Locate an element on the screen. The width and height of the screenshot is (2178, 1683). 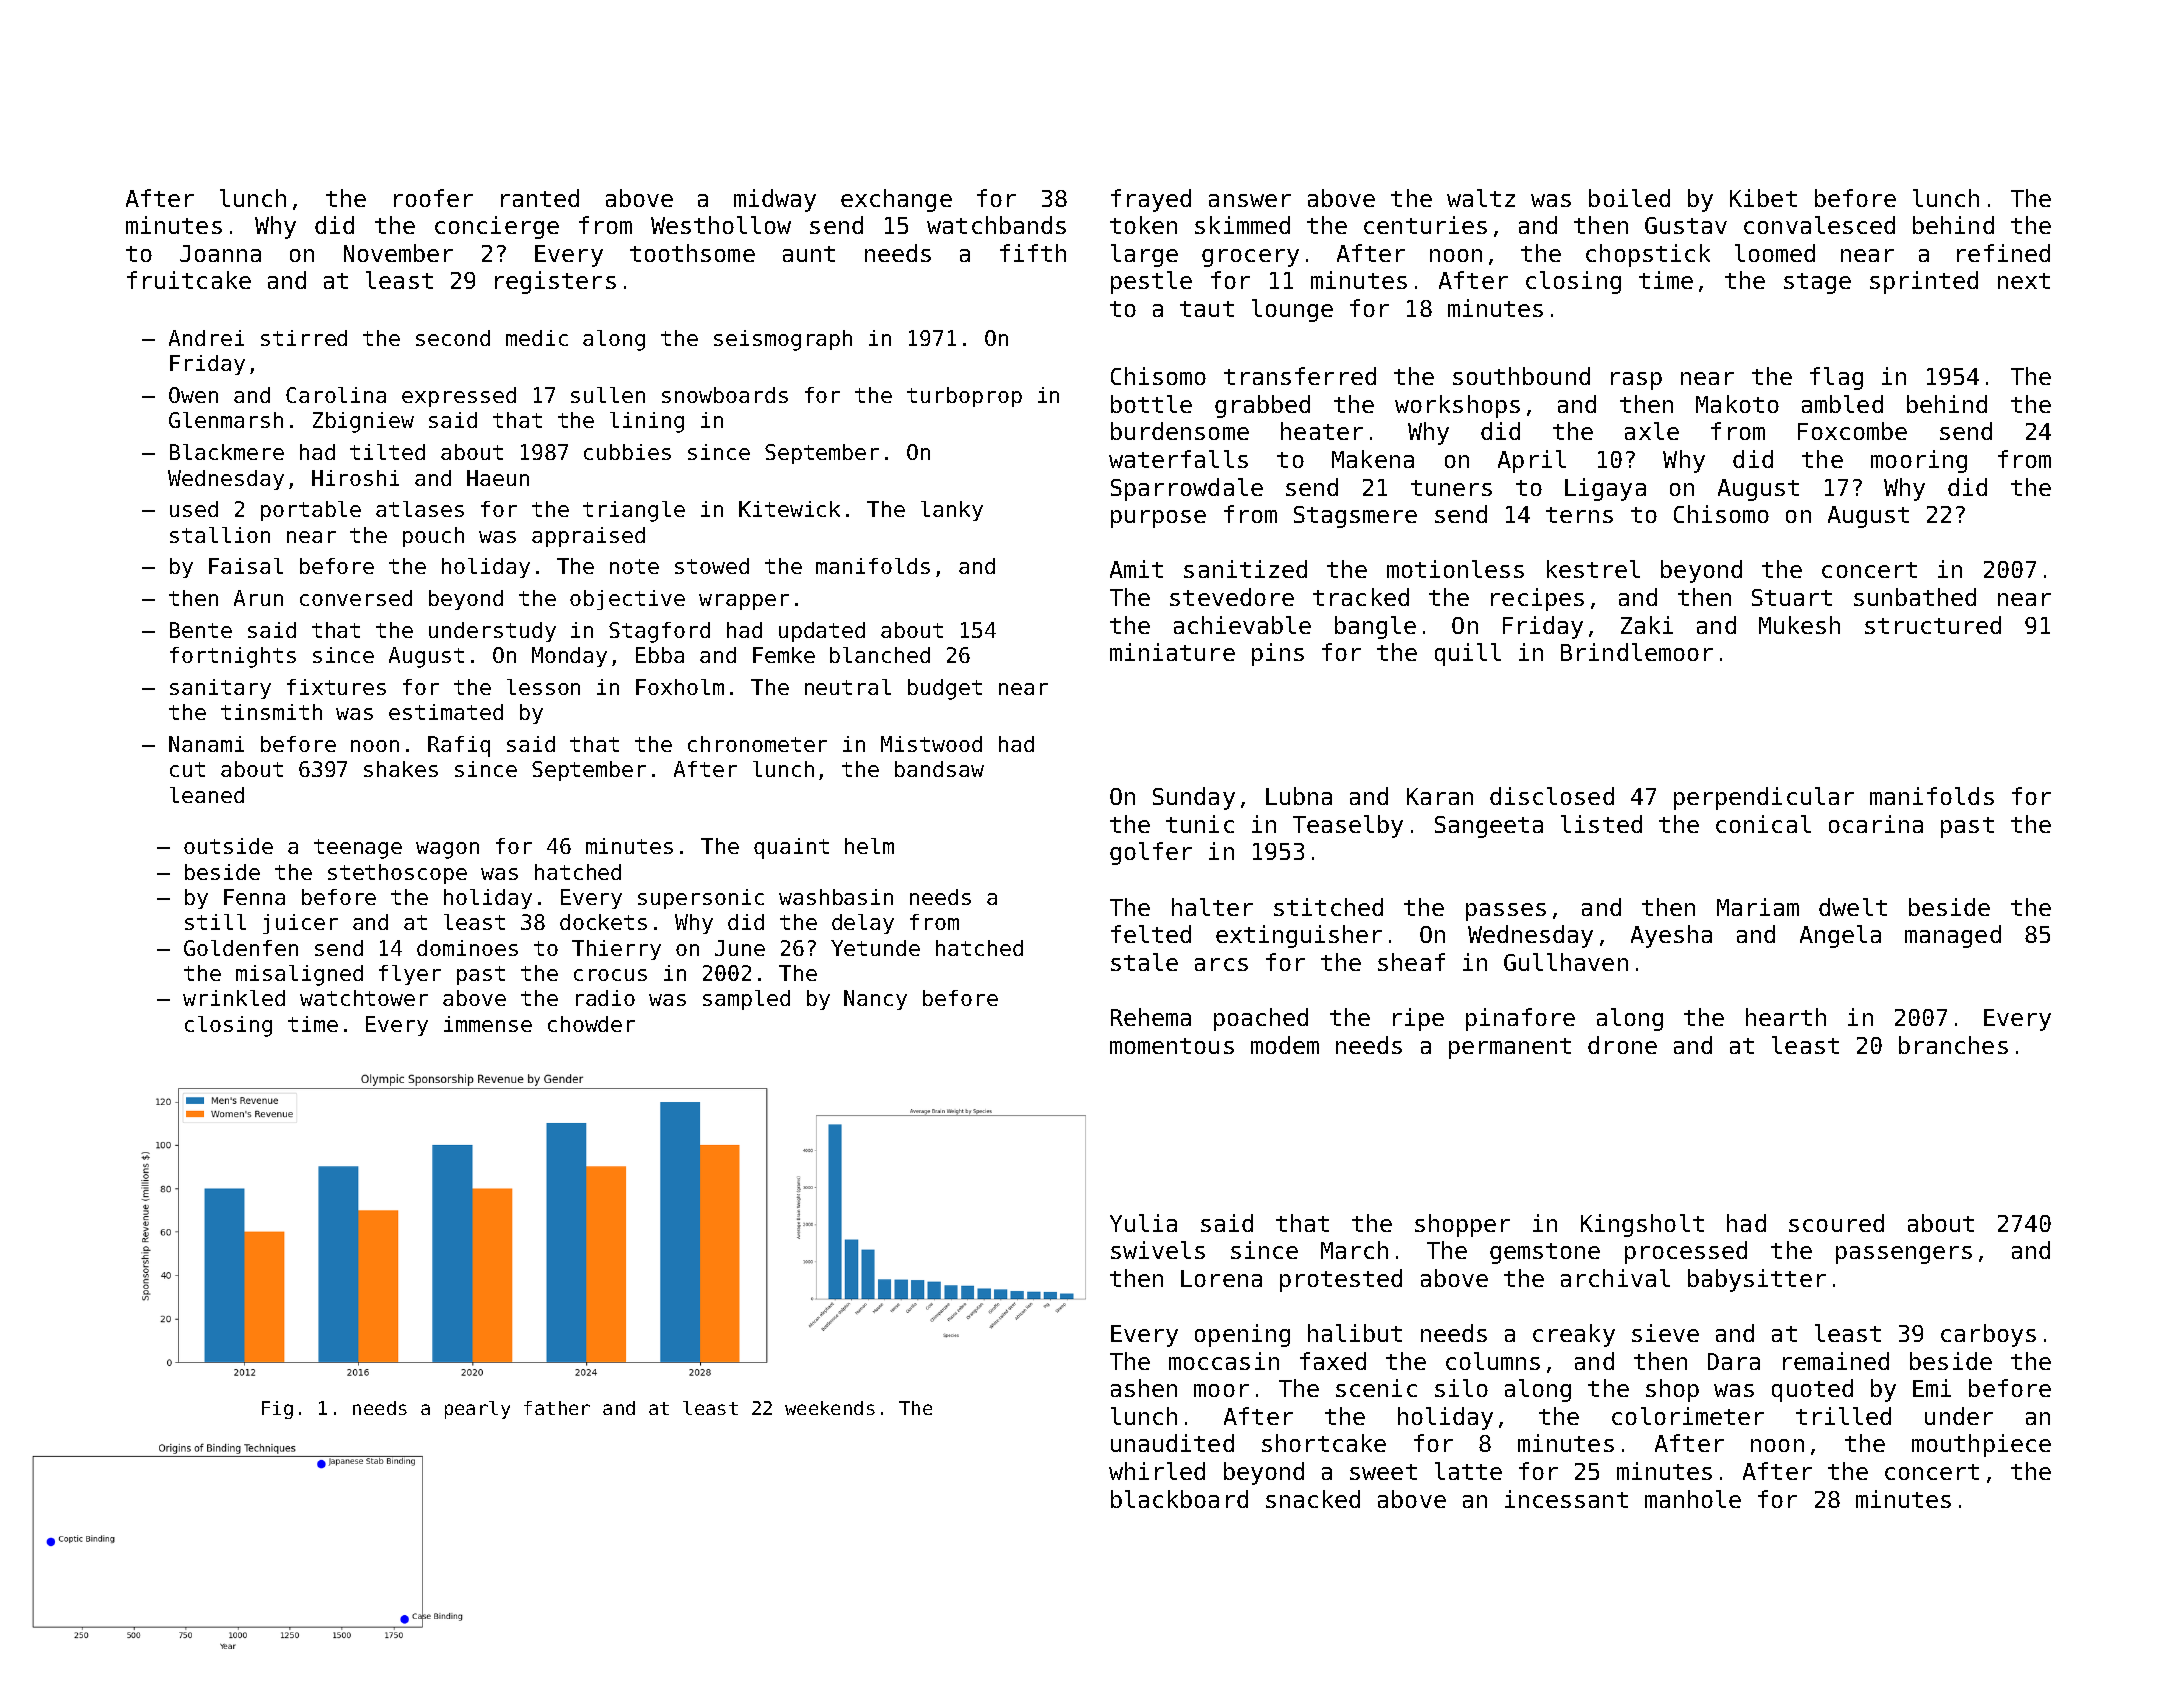
father is located at coordinates (557, 1408).
